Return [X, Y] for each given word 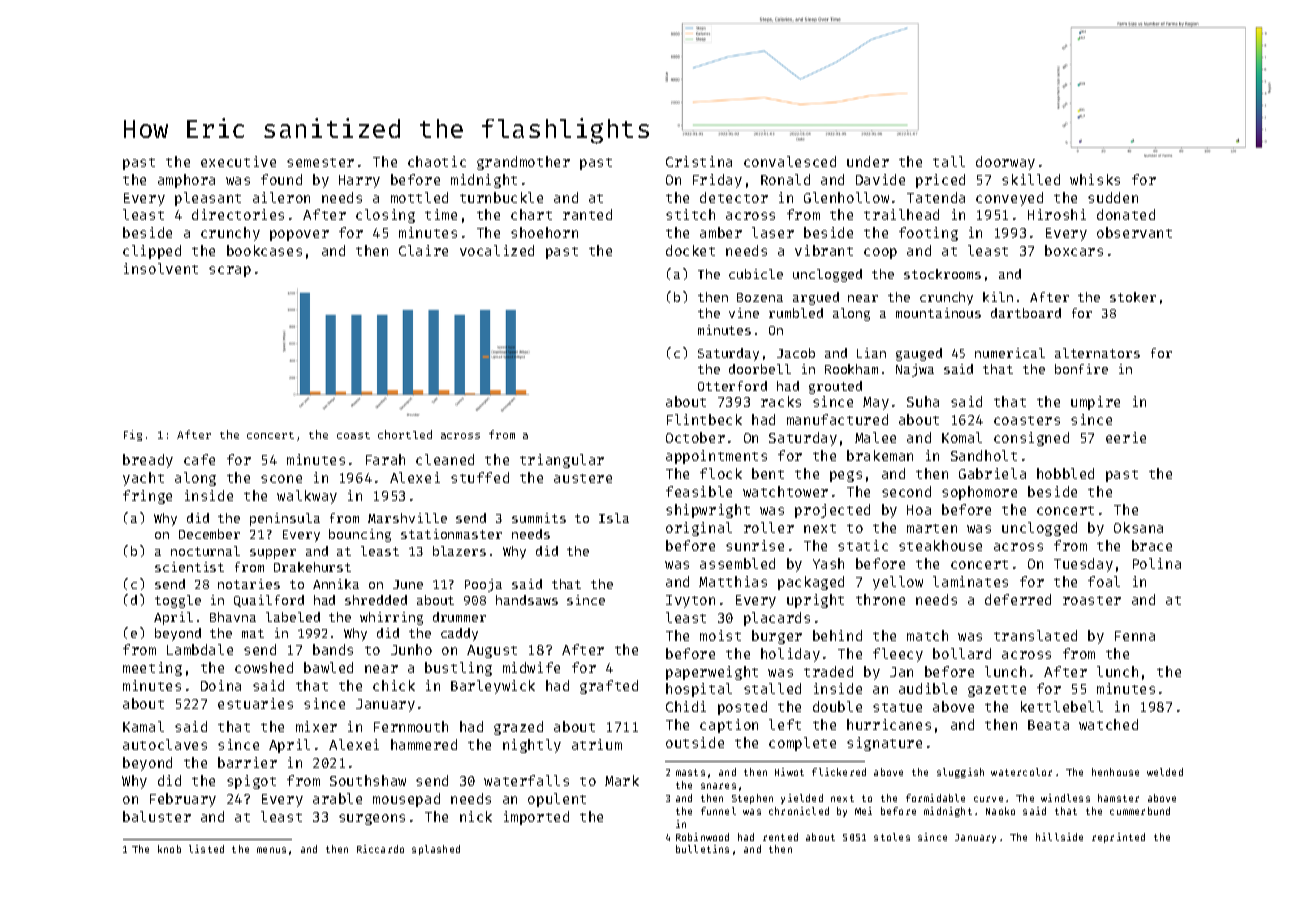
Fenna [1135, 636]
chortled [405, 434]
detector [734, 197]
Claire [423, 250]
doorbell [760, 369]
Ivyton [690, 601]
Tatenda [936, 197]
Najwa [915, 370]
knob [169, 849]
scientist [189, 567]
